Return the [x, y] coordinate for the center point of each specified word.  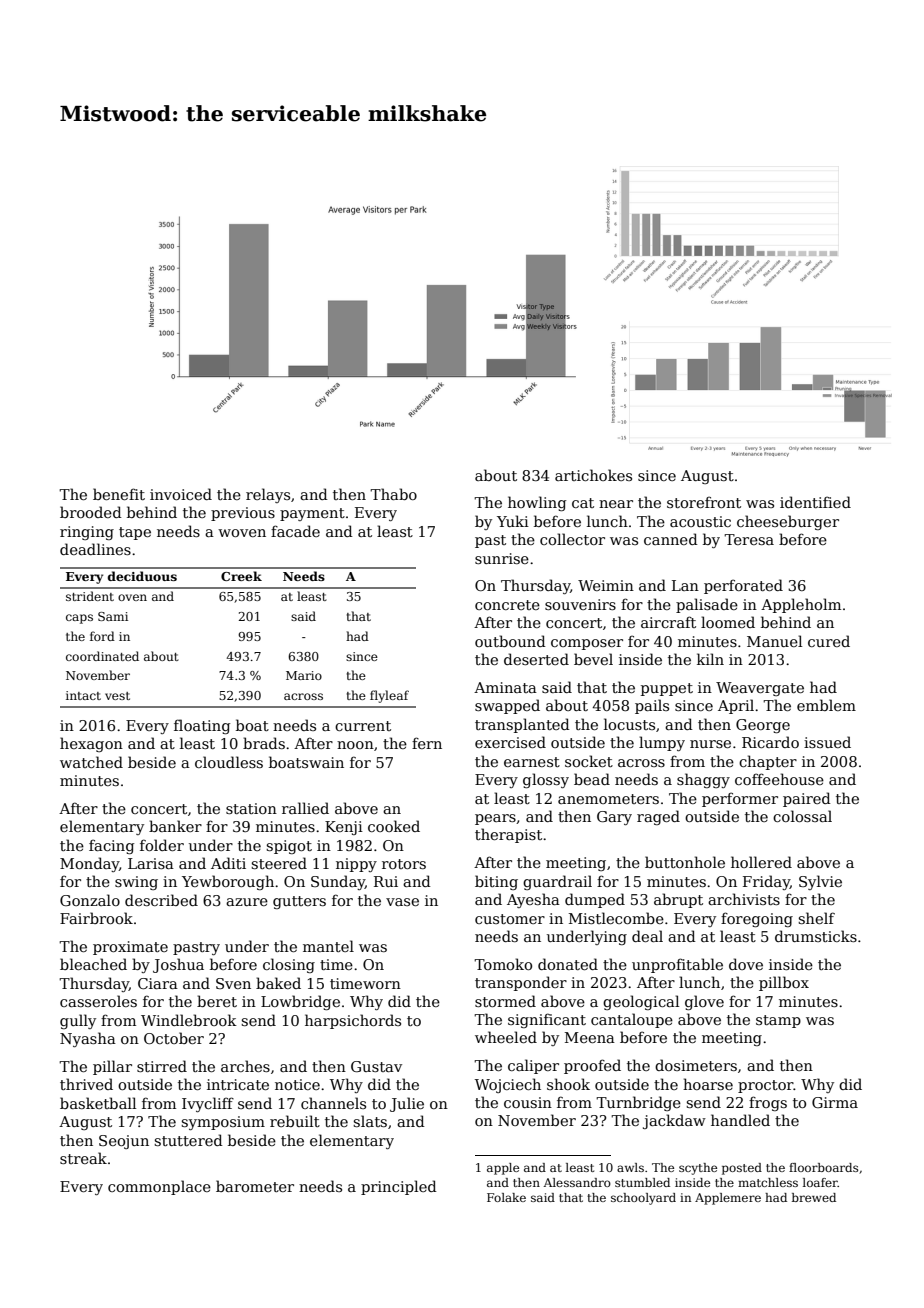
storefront [704, 502]
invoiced [181, 494]
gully [78, 1021]
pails [652, 706]
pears [495, 819]
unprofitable [677, 965]
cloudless [229, 762]
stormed [505, 1001]
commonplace [159, 1187]
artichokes [593, 475]
